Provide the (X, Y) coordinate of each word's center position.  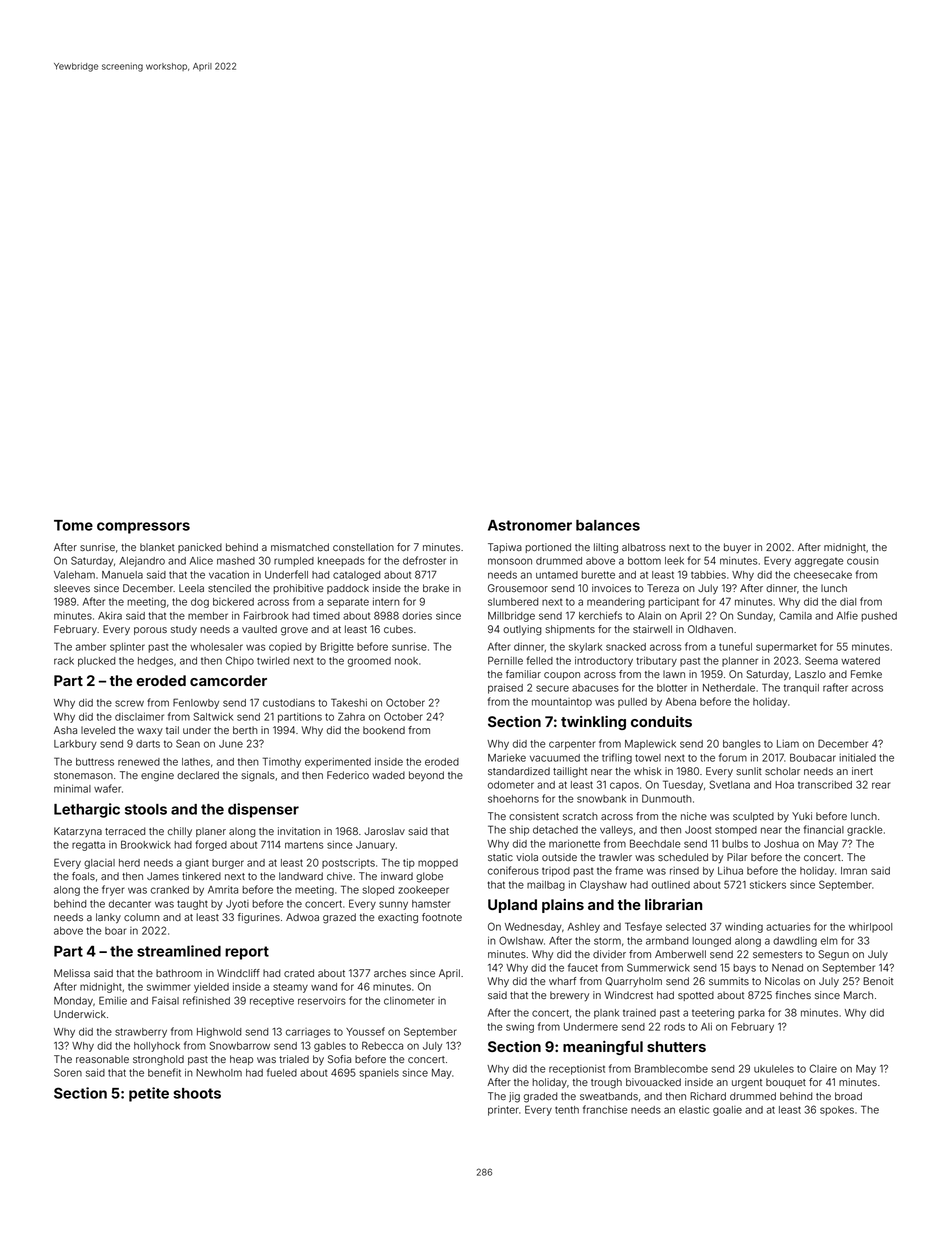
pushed (879, 617)
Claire (823, 1068)
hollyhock (157, 1047)
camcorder (228, 680)
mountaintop (562, 703)
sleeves (72, 588)
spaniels (379, 1074)
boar (115, 931)
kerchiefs (600, 615)
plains (563, 906)
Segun (833, 955)
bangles (742, 745)
